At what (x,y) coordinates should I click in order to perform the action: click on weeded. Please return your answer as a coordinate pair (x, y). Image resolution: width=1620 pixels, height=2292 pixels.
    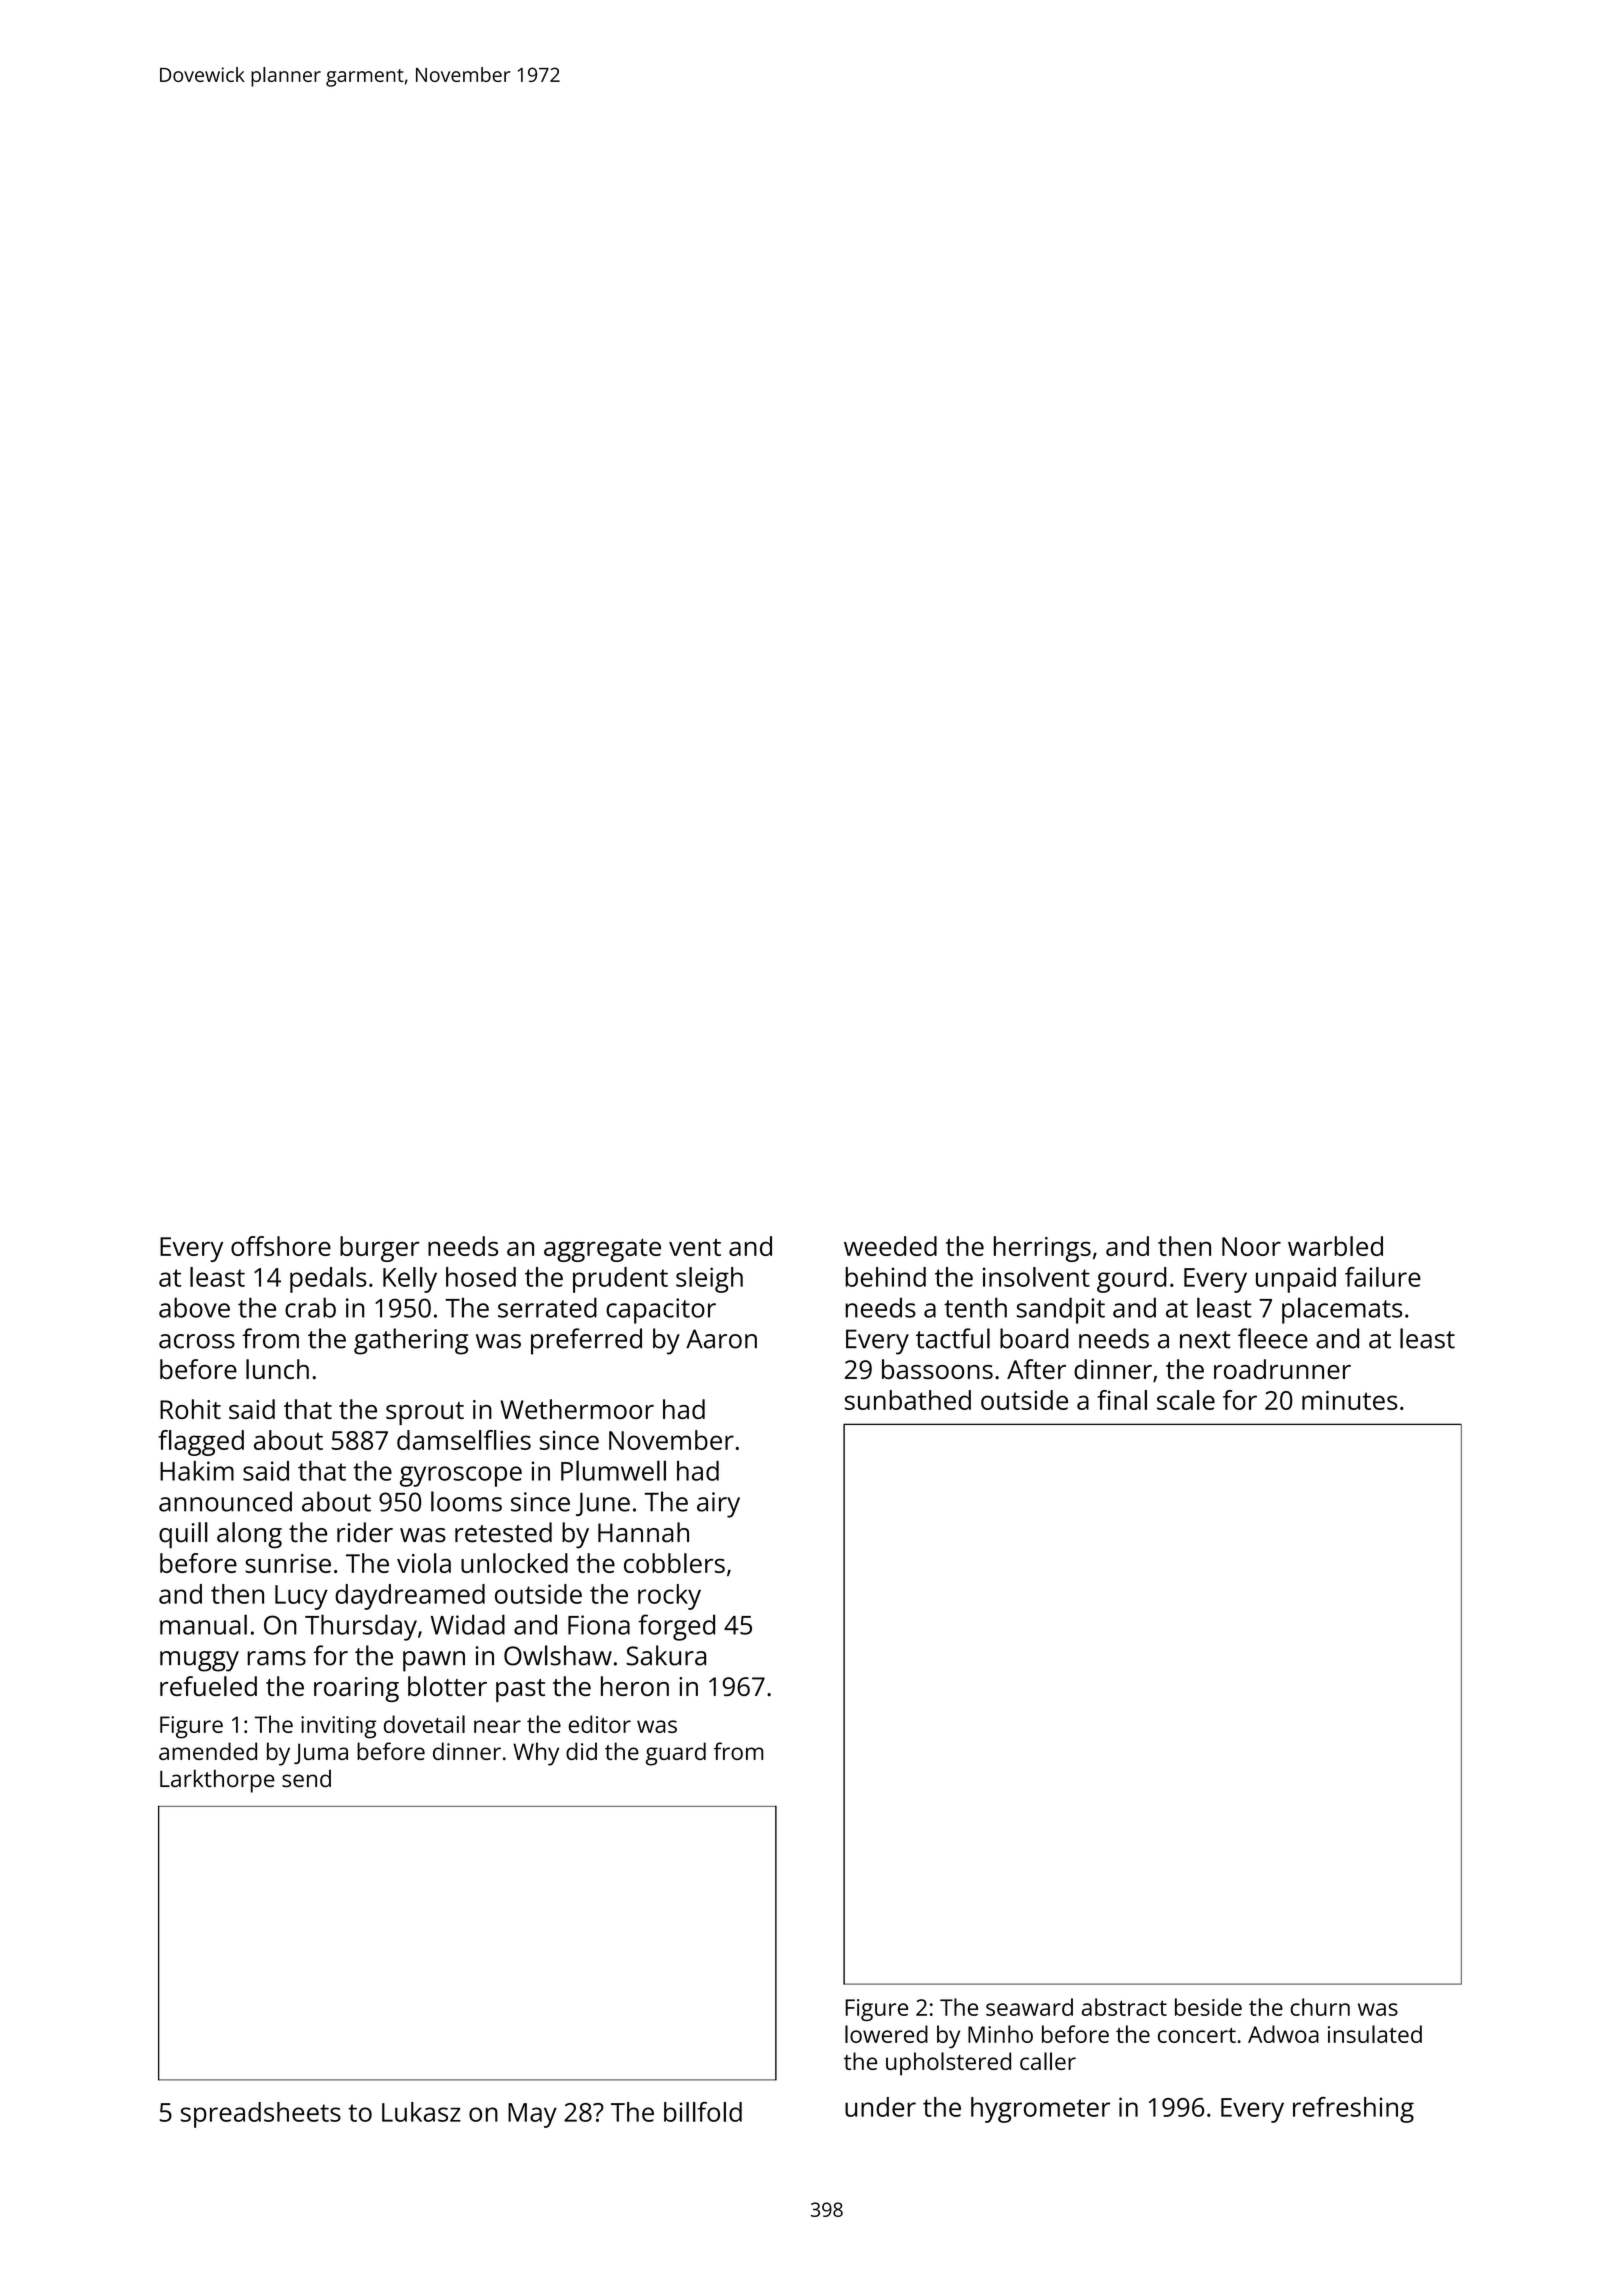
    Looking at the image, I should click on (890, 1246).
